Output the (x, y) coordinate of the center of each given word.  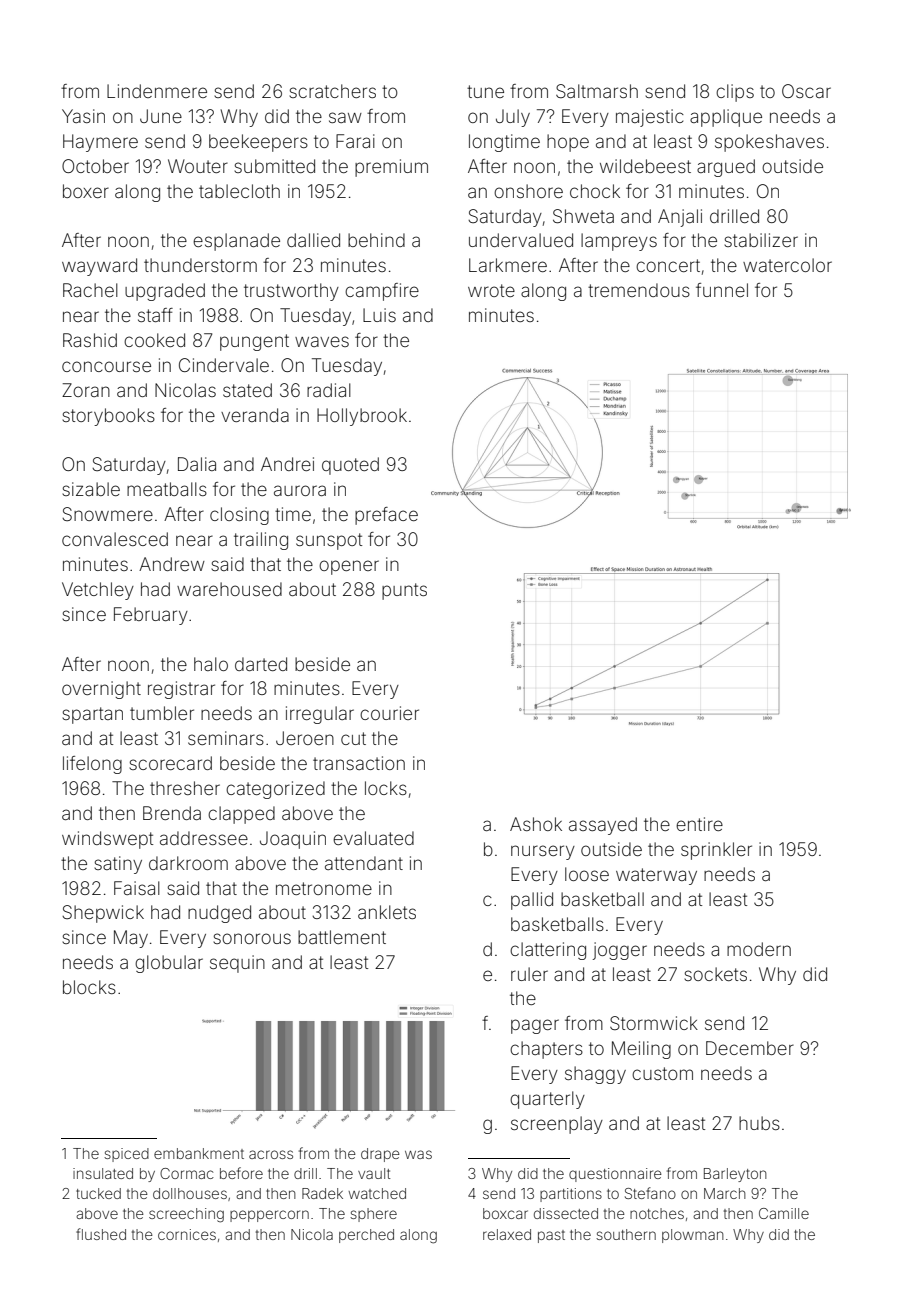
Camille (784, 1213)
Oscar (806, 91)
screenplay (557, 1125)
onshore (528, 191)
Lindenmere (157, 91)
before (241, 1173)
